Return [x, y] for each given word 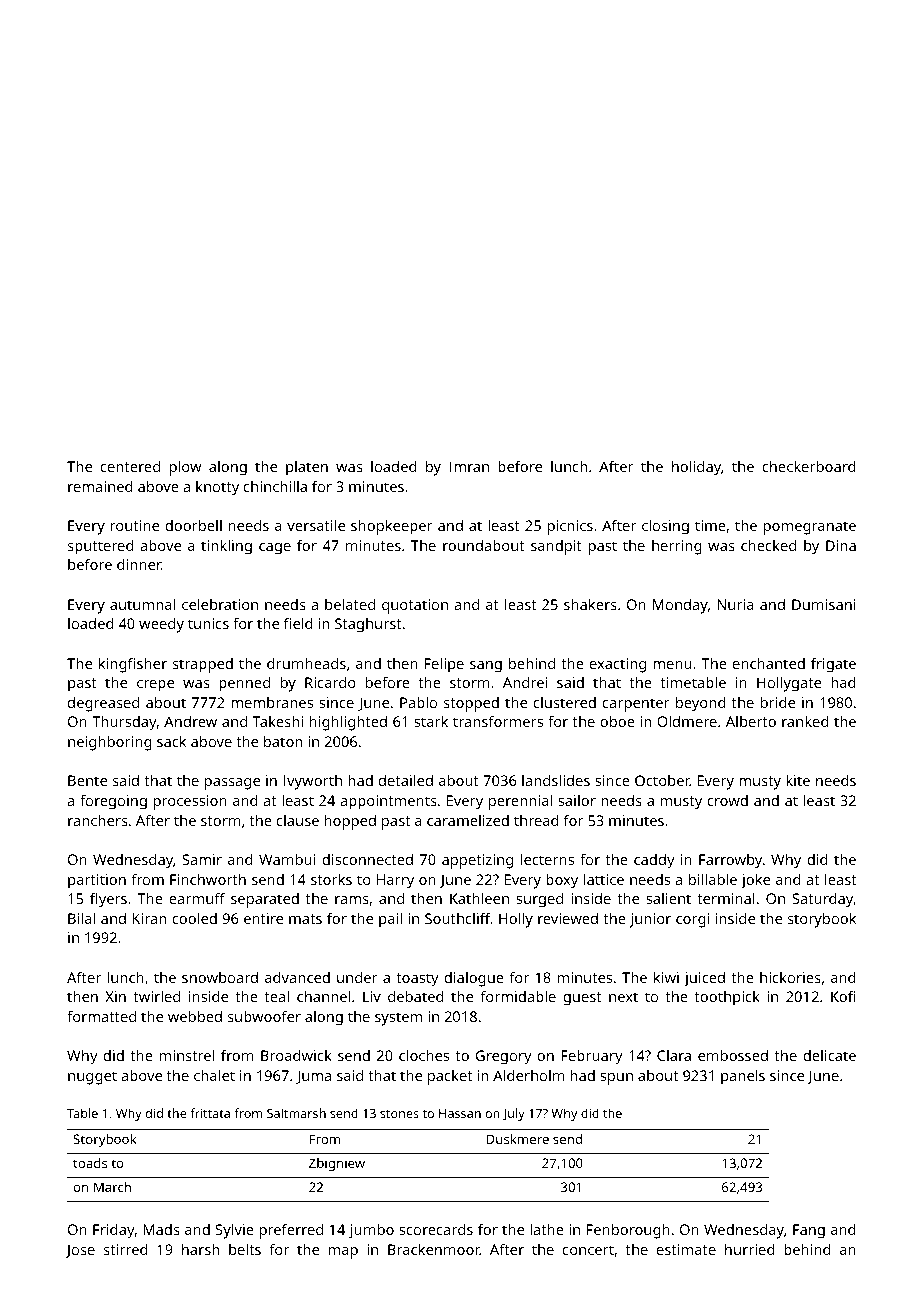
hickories [790, 977]
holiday [696, 468]
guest [582, 999]
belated [350, 604]
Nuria [735, 604]
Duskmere [518, 1139]
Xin [115, 996]
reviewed [568, 918]
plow [186, 468]
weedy [161, 625]
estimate [686, 1249]
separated [265, 900]
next [623, 997]
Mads [161, 1229]
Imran [469, 466]
